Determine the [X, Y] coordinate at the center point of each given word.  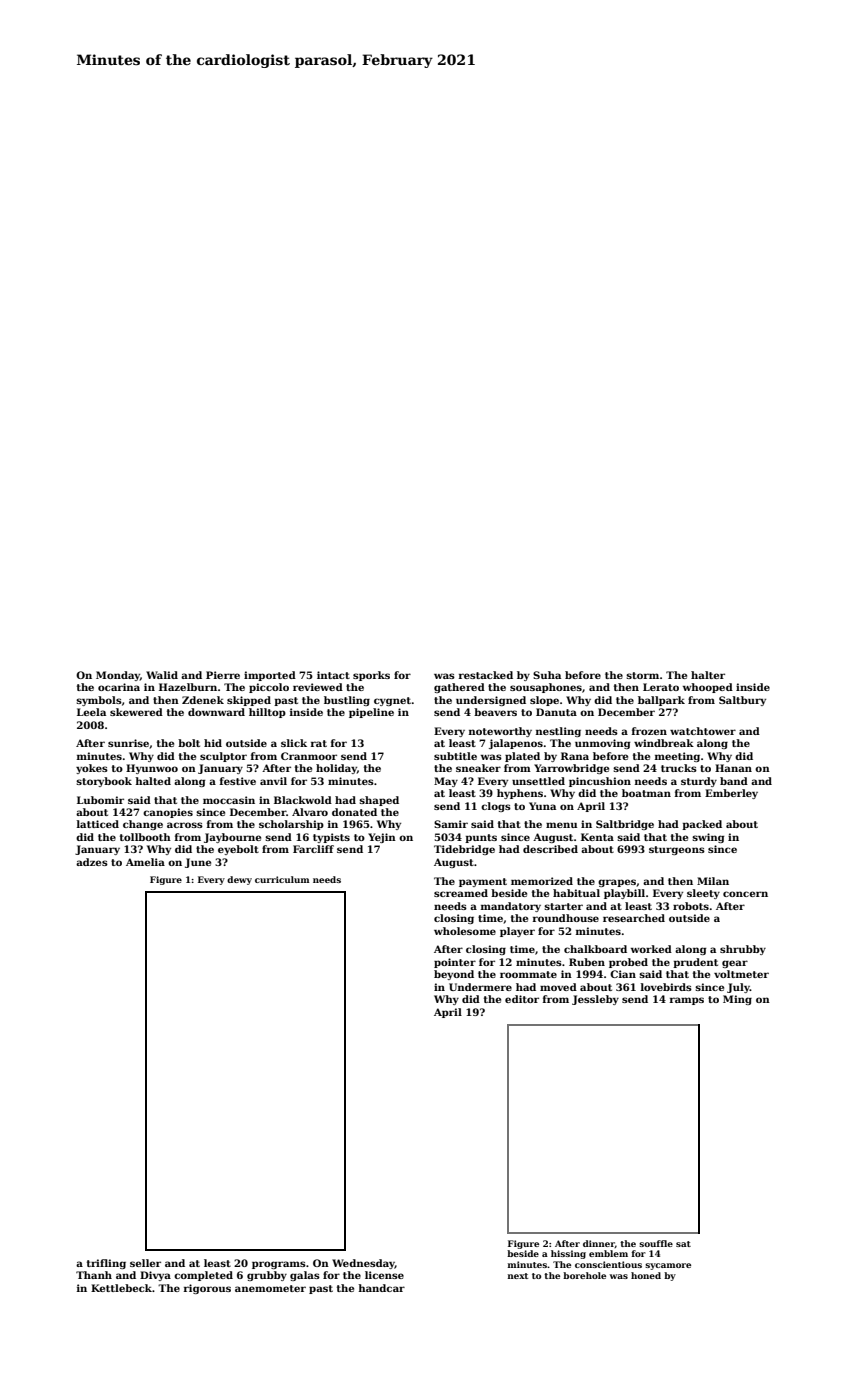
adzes [92, 862]
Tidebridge [464, 850]
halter [708, 675]
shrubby [743, 950]
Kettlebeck [121, 1288]
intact [333, 675]
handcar [381, 1288]
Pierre [223, 675]
